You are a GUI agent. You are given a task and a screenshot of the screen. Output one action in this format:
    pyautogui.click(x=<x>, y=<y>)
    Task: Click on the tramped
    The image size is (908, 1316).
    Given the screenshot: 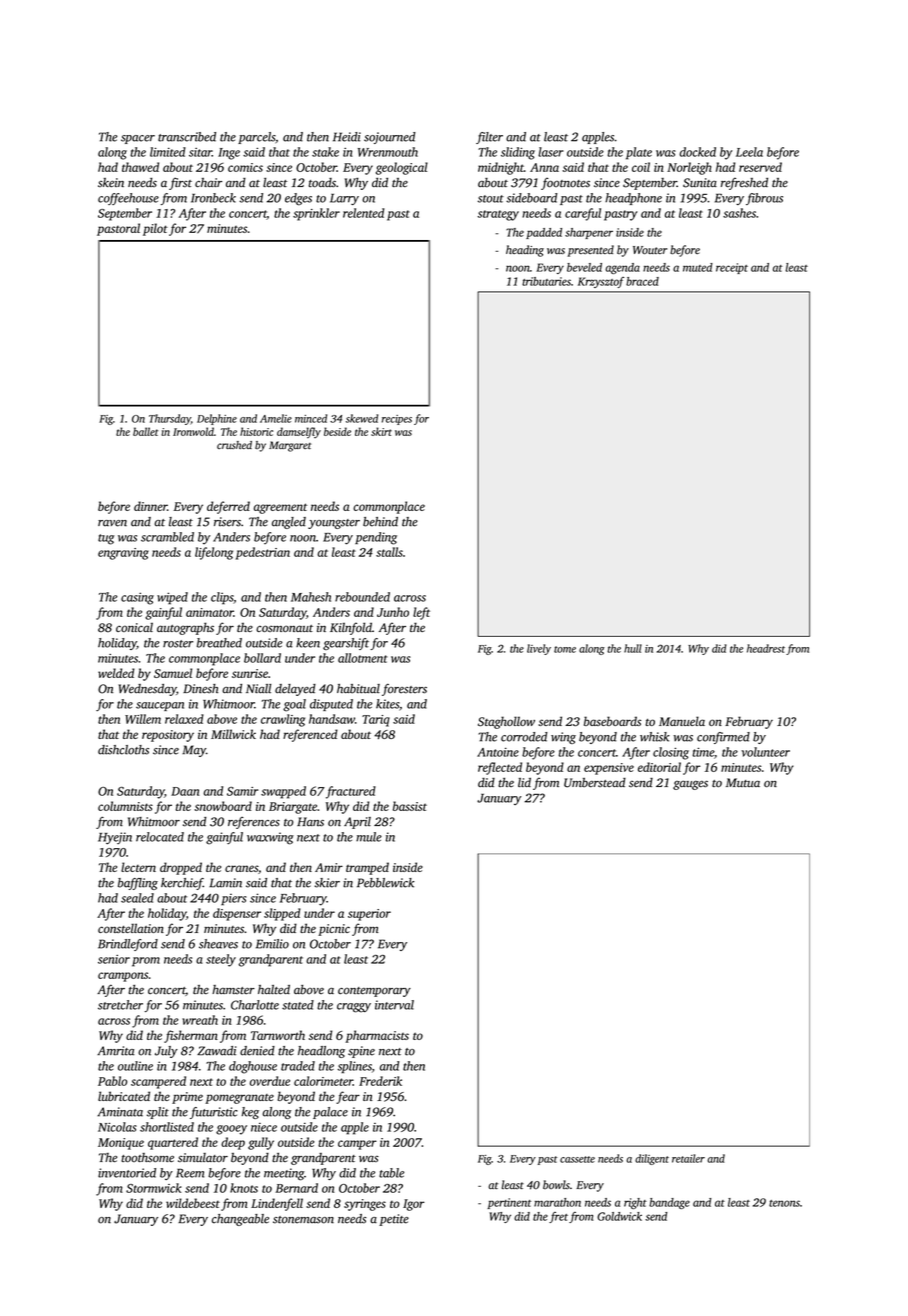 What is the action you would take?
    pyautogui.click(x=367, y=868)
